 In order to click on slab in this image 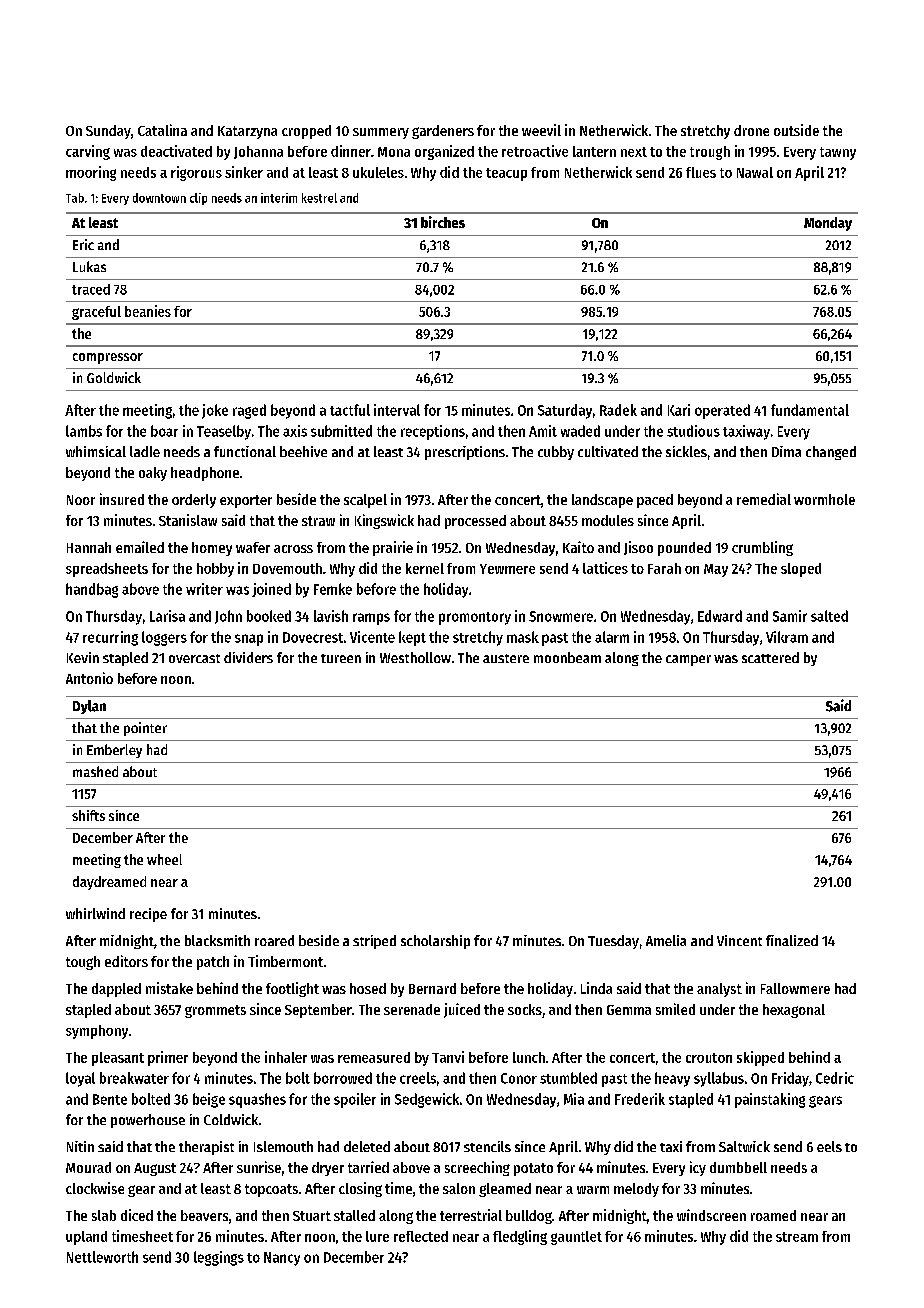, I will do `click(104, 1215)`.
